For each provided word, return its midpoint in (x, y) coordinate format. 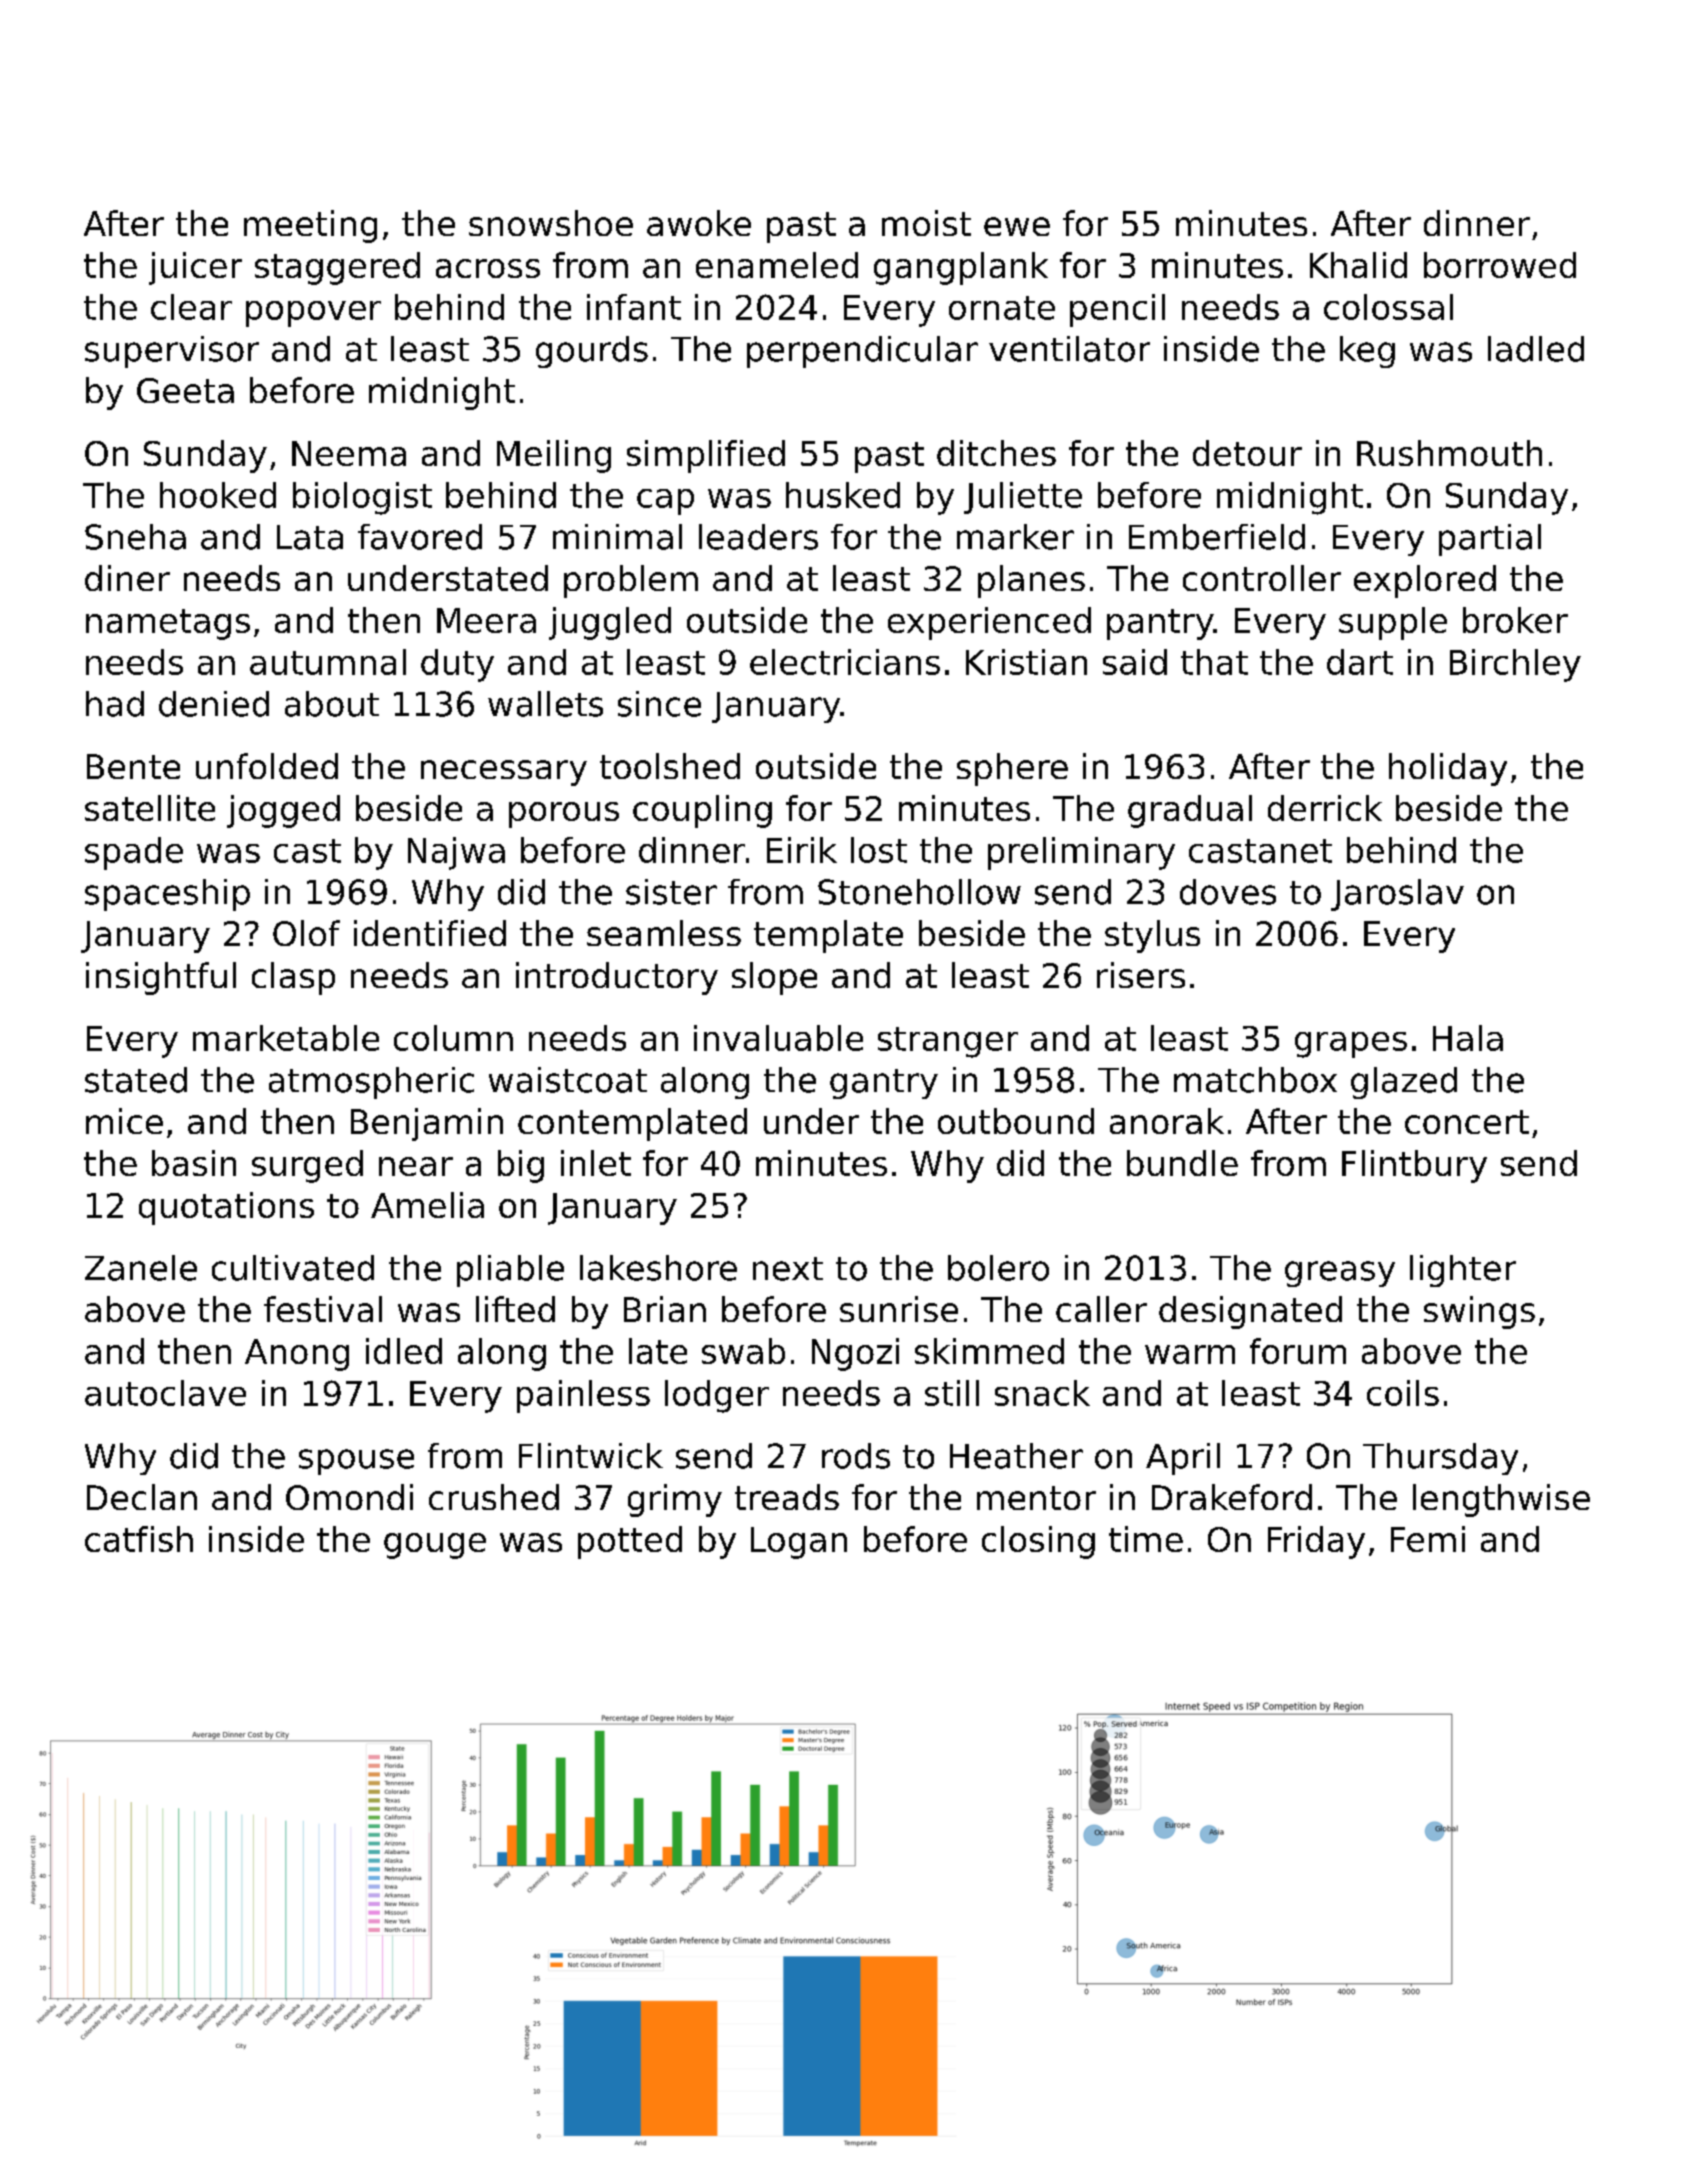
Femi (1428, 1539)
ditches (996, 453)
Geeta (185, 390)
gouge (435, 1546)
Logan (799, 1543)
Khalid (1358, 265)
